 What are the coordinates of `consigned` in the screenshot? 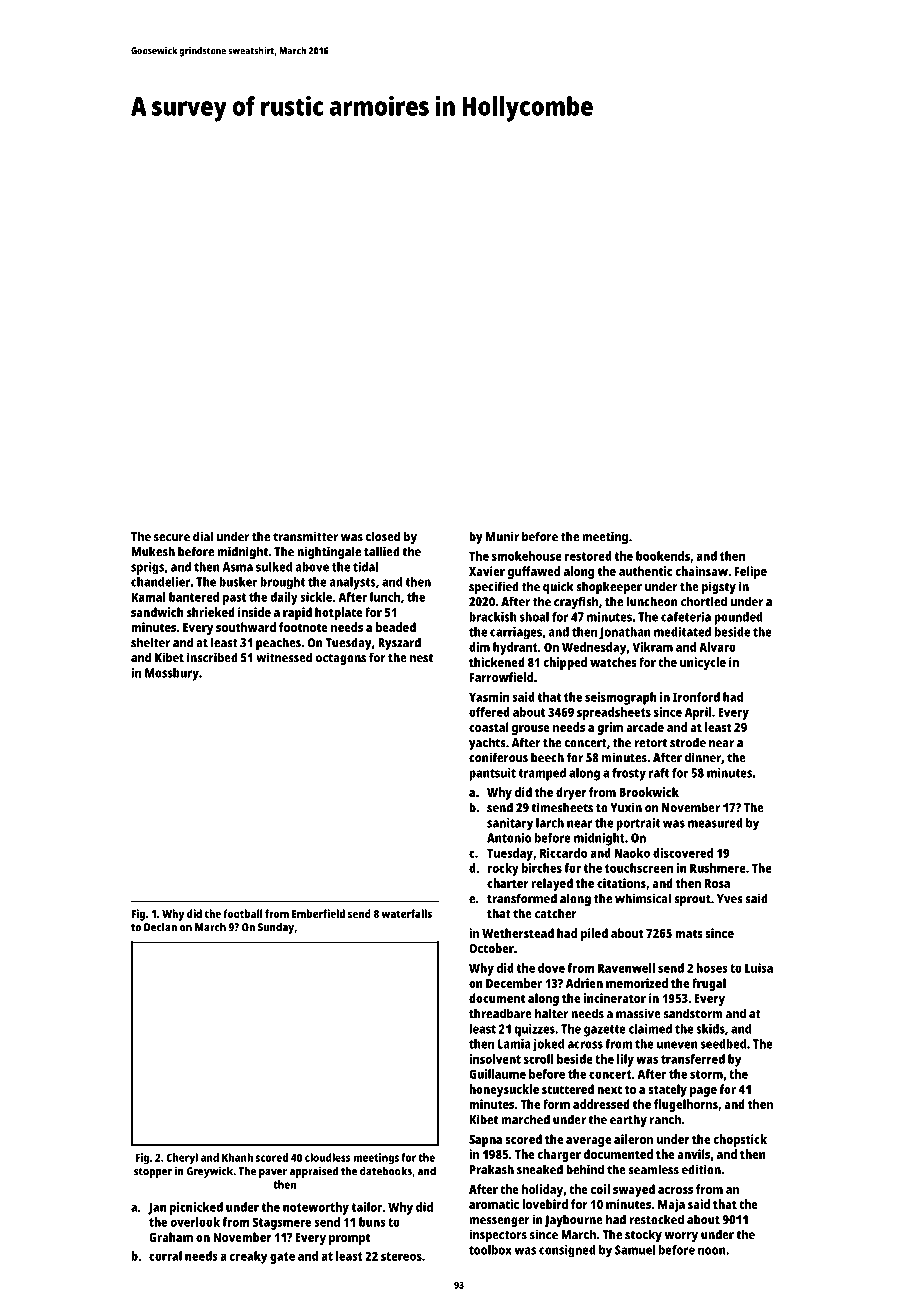 It's located at (567, 1251).
